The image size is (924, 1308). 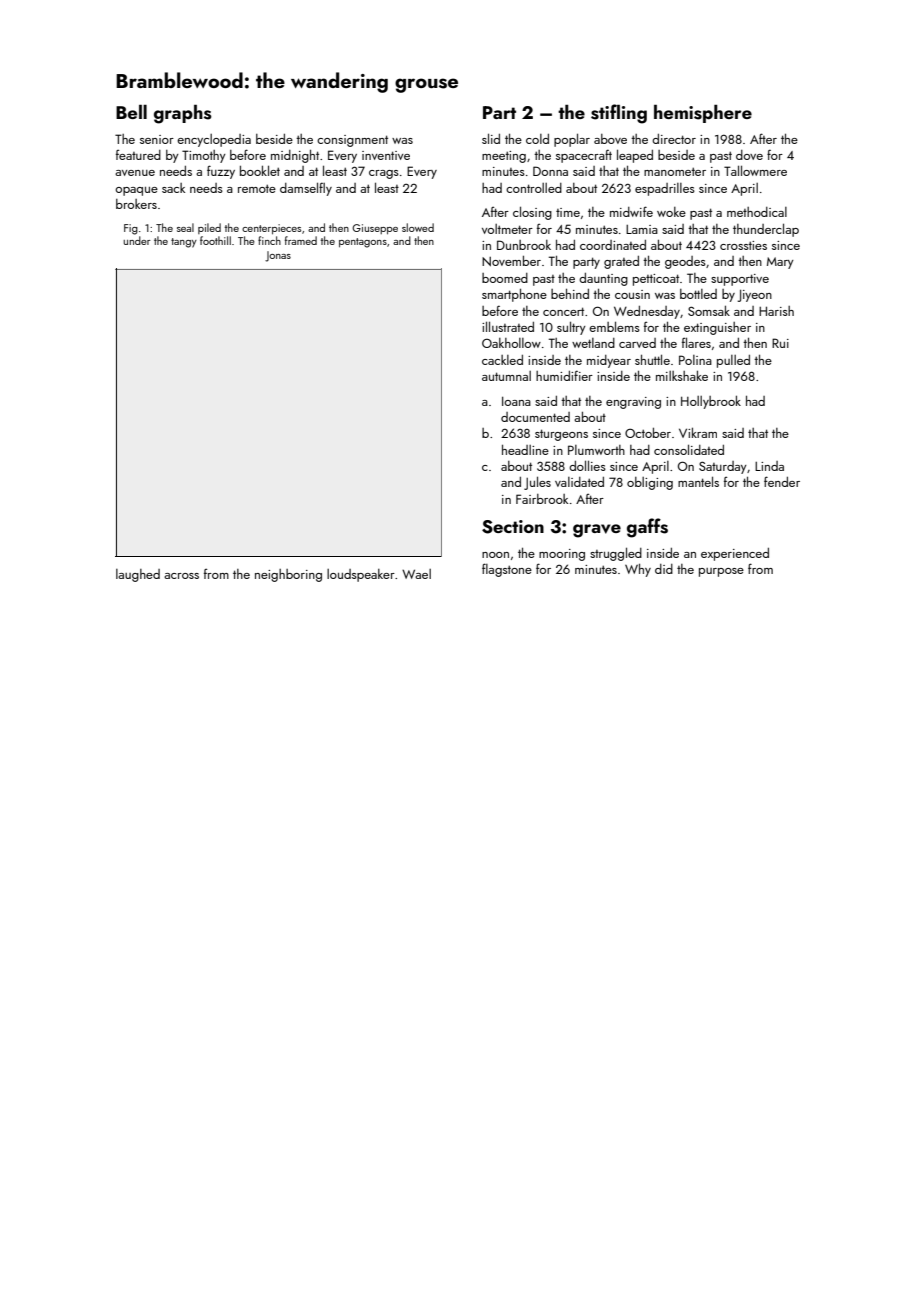 What do you see at coordinates (561, 435) in the image?
I see `sturgeons` at bounding box center [561, 435].
